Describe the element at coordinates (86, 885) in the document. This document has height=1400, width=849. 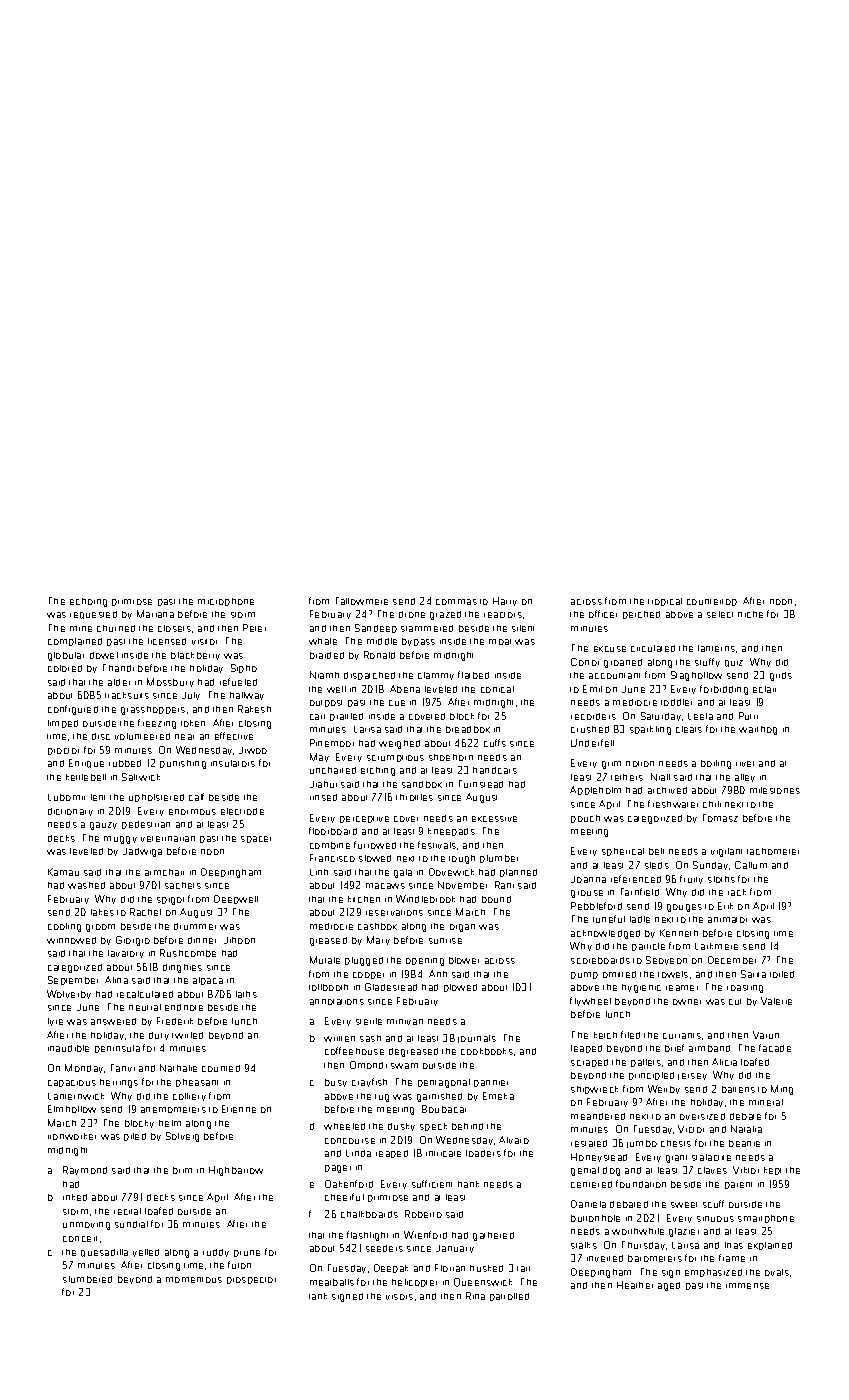
I see `washed` at that location.
